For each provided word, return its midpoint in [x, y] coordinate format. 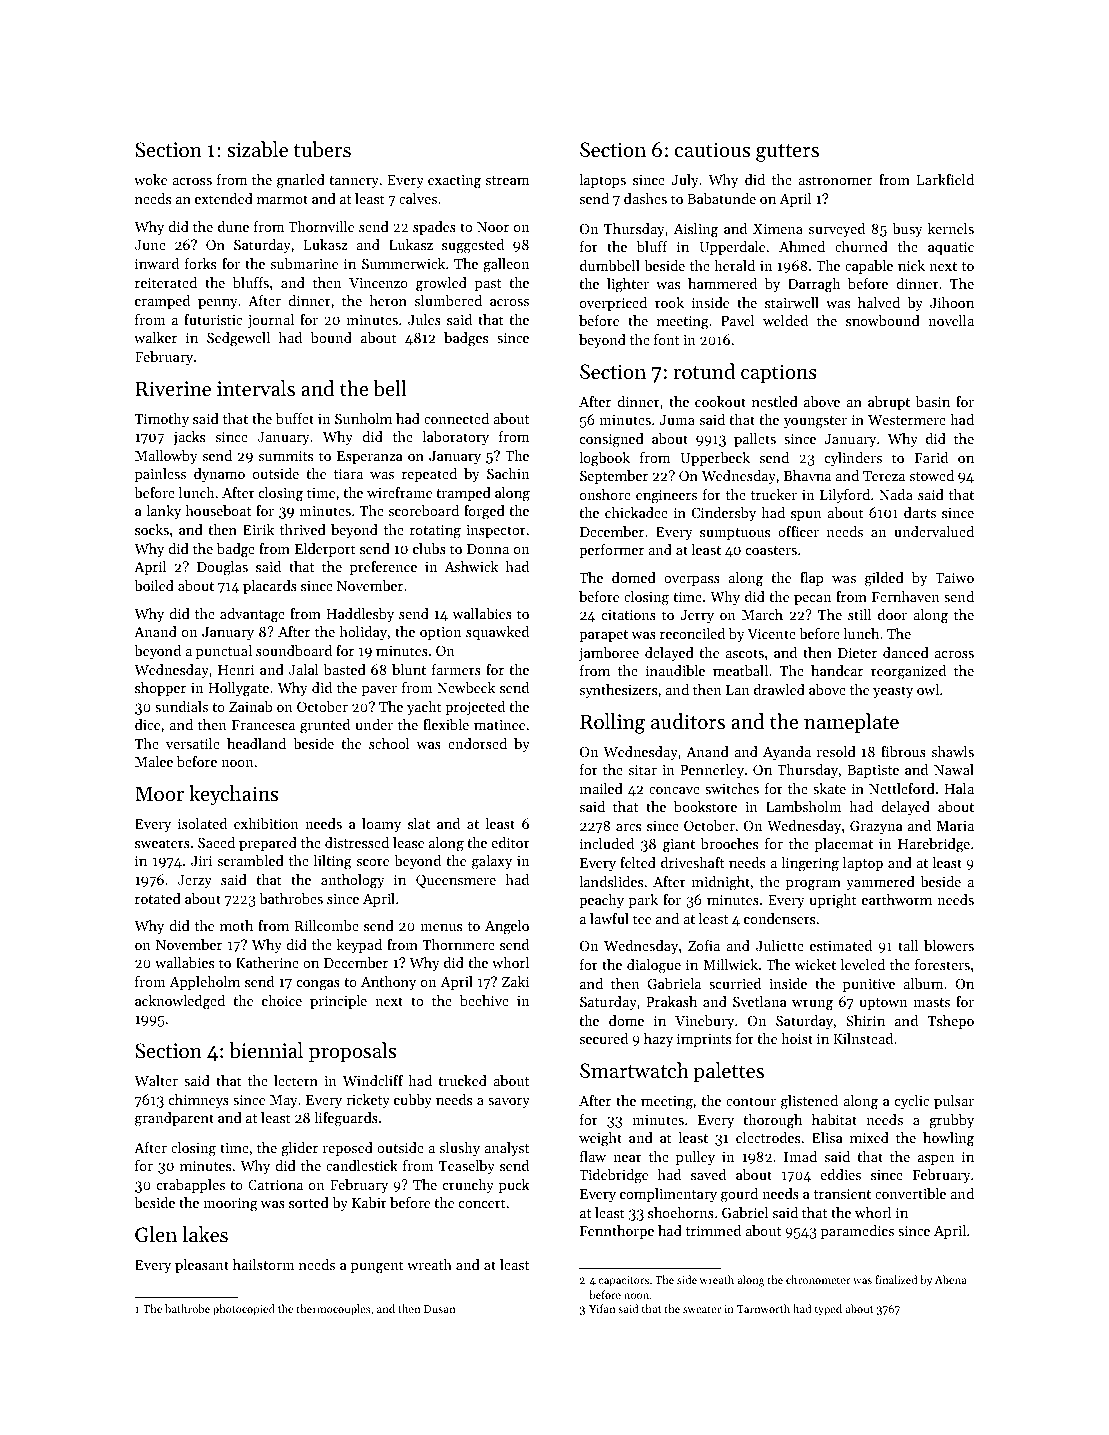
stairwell [792, 302]
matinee [499, 725]
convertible [910, 1193]
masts [931, 1002]
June [150, 245]
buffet [295, 418]
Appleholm [205, 983]
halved [879, 302]
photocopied [244, 1310]
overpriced [613, 304]
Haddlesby [360, 615]
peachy [601, 901]
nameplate [851, 723]
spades [434, 228]
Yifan [602, 1308]
